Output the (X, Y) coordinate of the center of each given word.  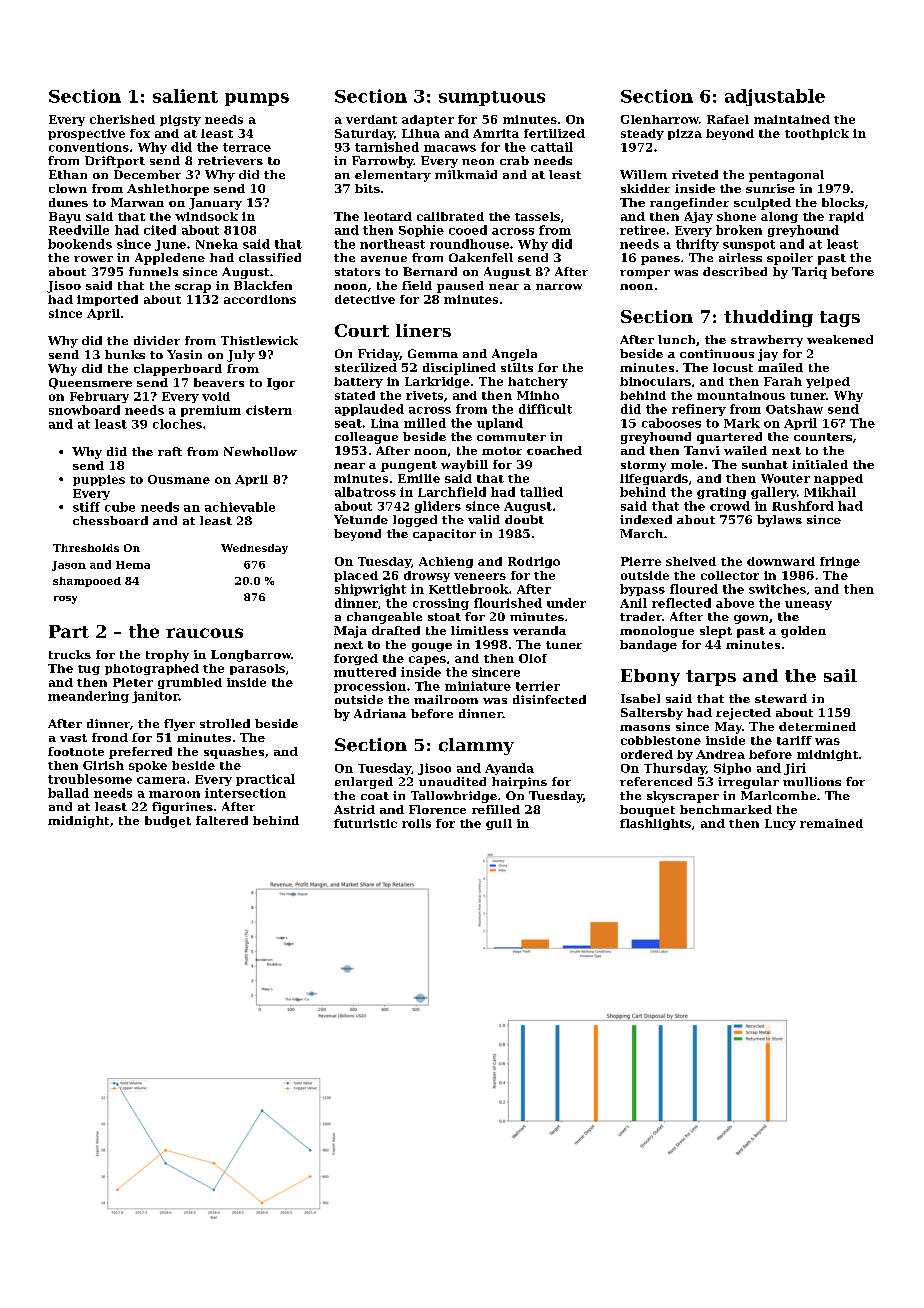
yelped (828, 382)
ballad (68, 793)
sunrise (770, 188)
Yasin (184, 354)
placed (356, 576)
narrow (559, 287)
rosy (65, 600)
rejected (743, 714)
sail (840, 675)
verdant (371, 119)
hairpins (519, 783)
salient (185, 96)
